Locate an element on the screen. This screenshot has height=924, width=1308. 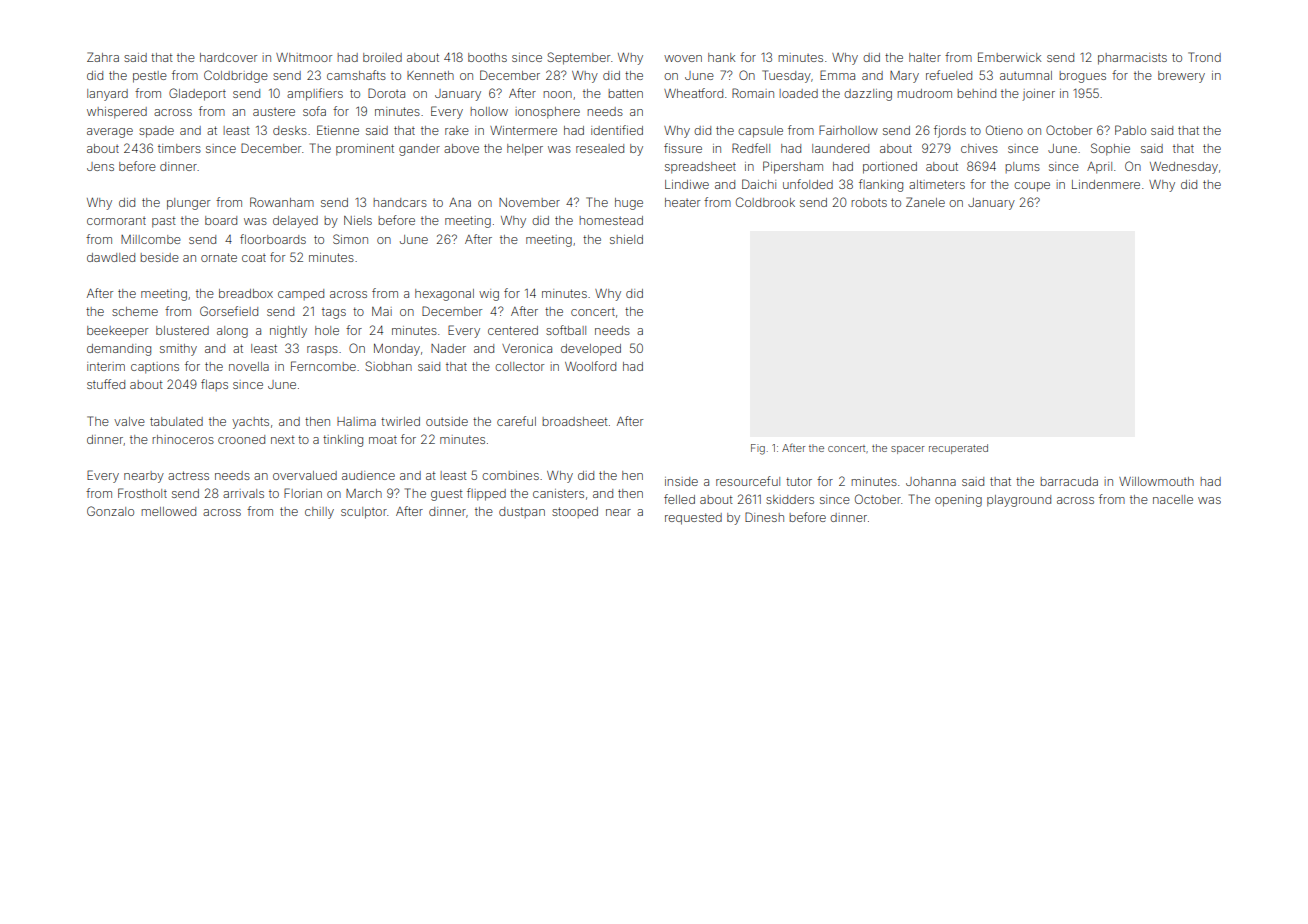
broiled is located at coordinates (382, 57).
